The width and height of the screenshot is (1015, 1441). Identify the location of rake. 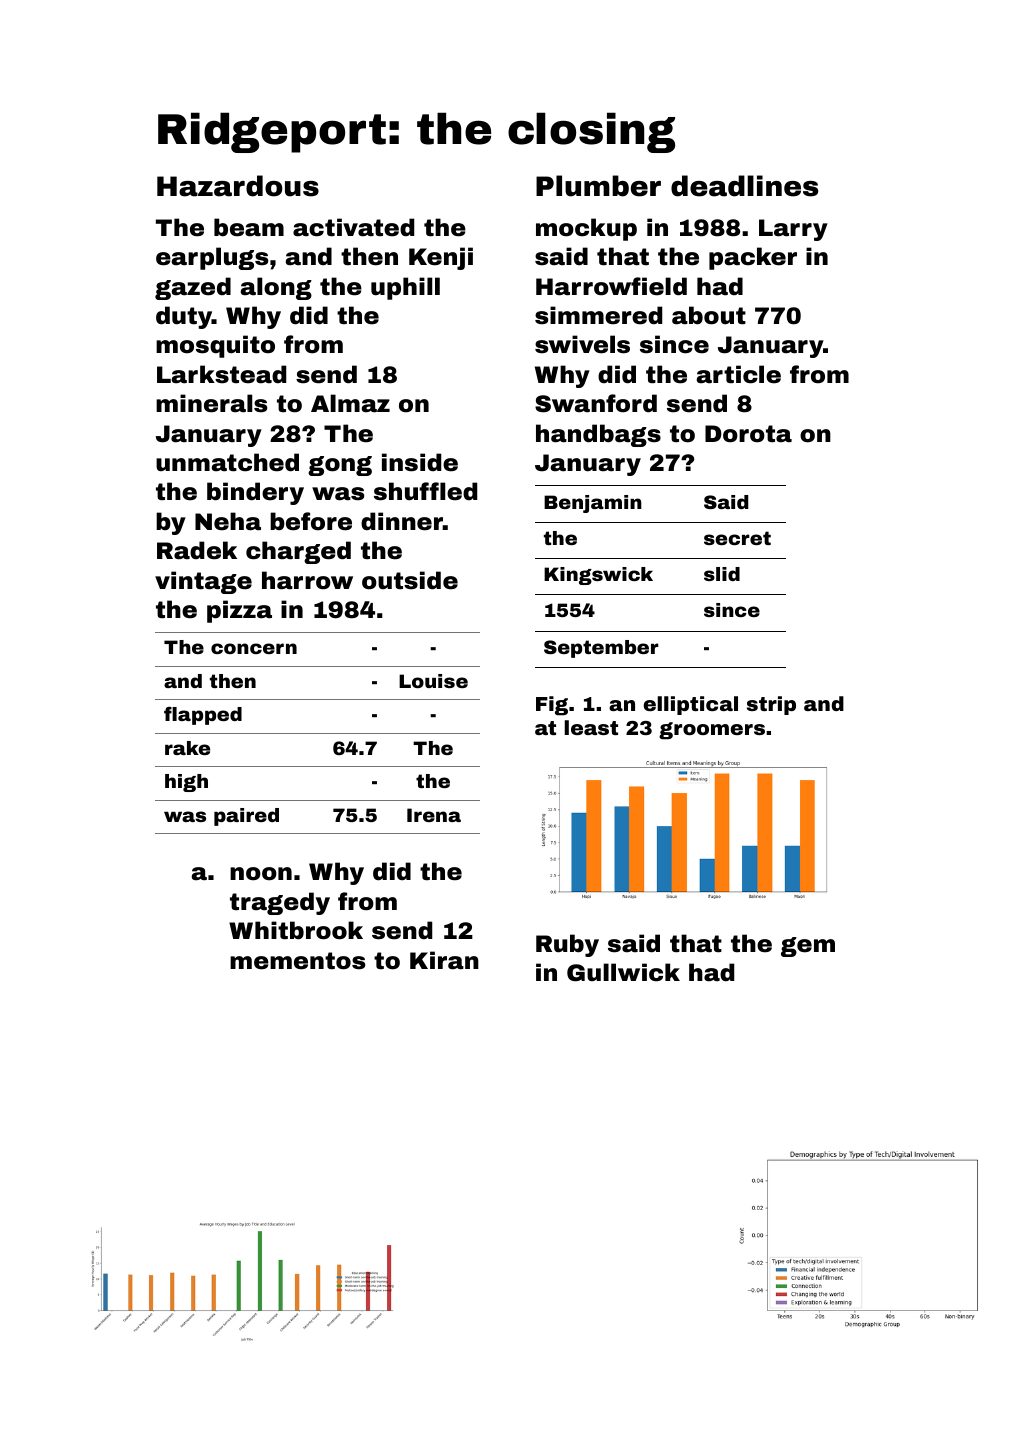
(187, 748).
